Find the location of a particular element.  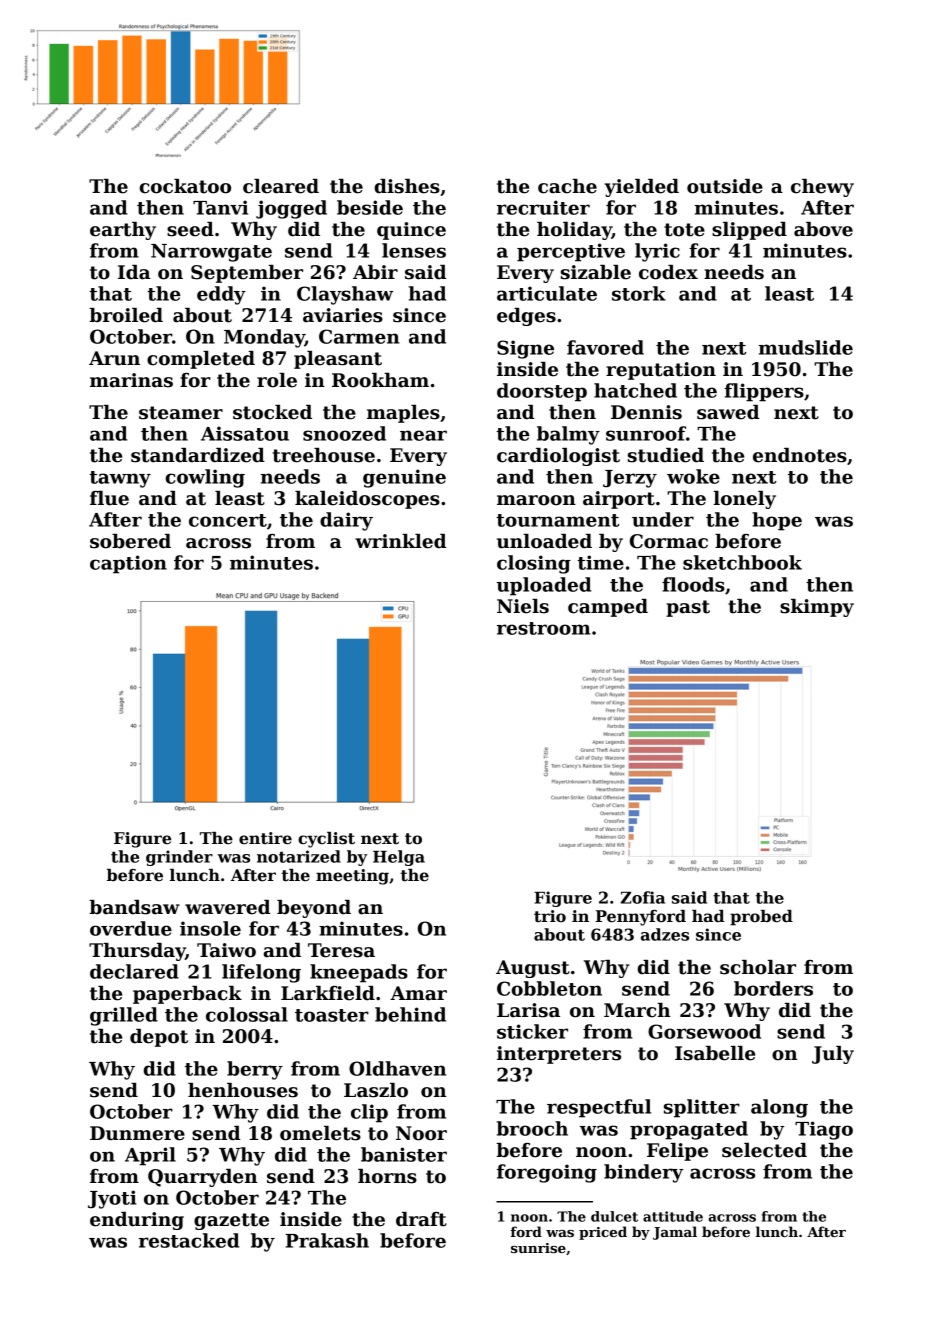

yielded is located at coordinates (641, 188).
